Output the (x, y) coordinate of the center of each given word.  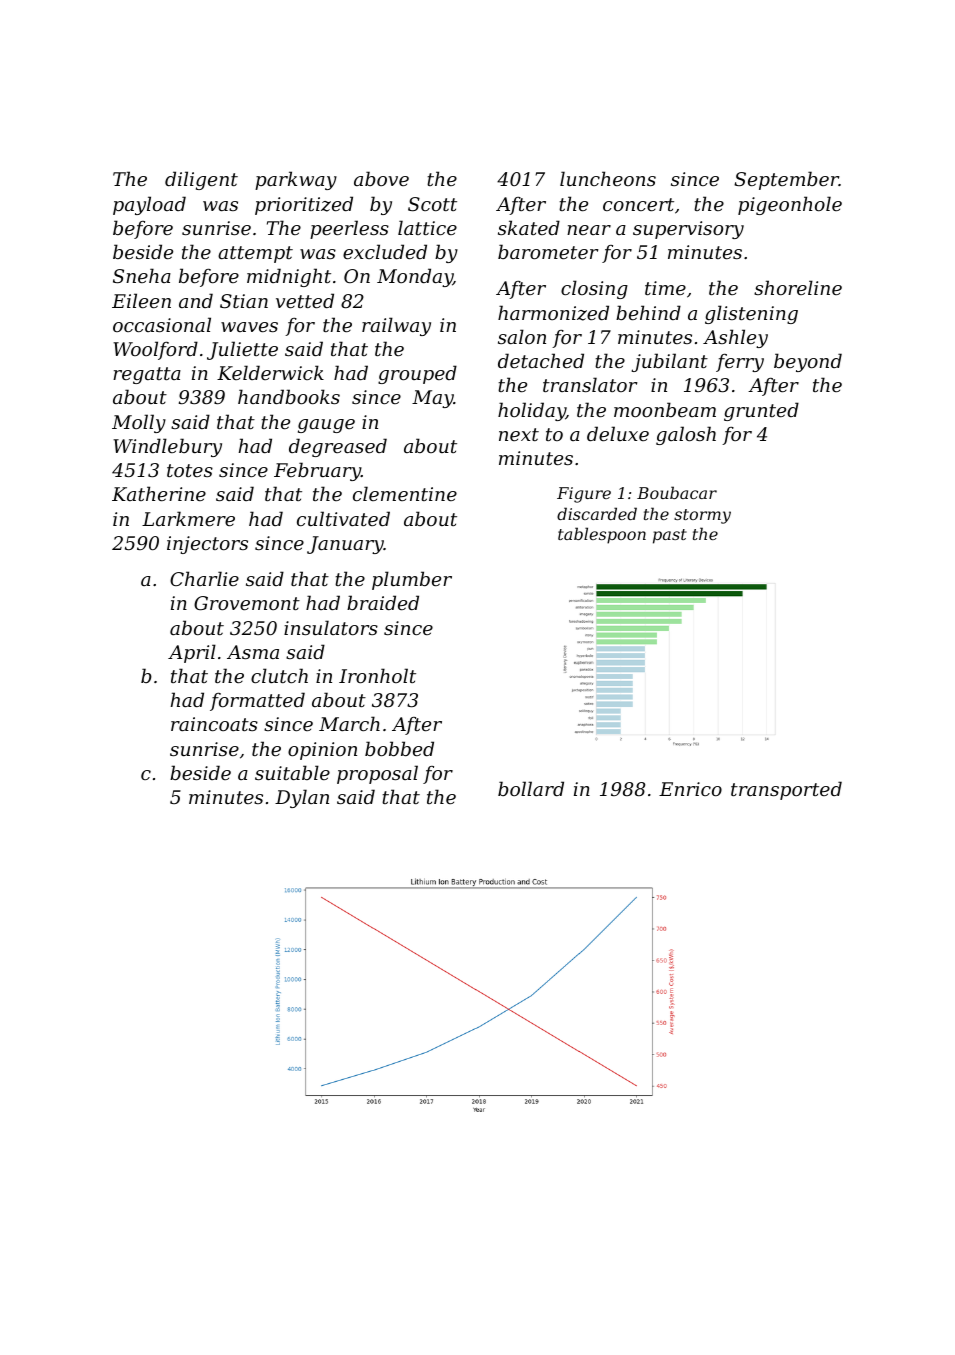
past (670, 536)
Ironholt (377, 675)
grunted (761, 411)
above (381, 178)
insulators (331, 627)
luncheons (608, 178)
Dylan (302, 798)
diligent (201, 180)
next (519, 434)
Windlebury (167, 447)
